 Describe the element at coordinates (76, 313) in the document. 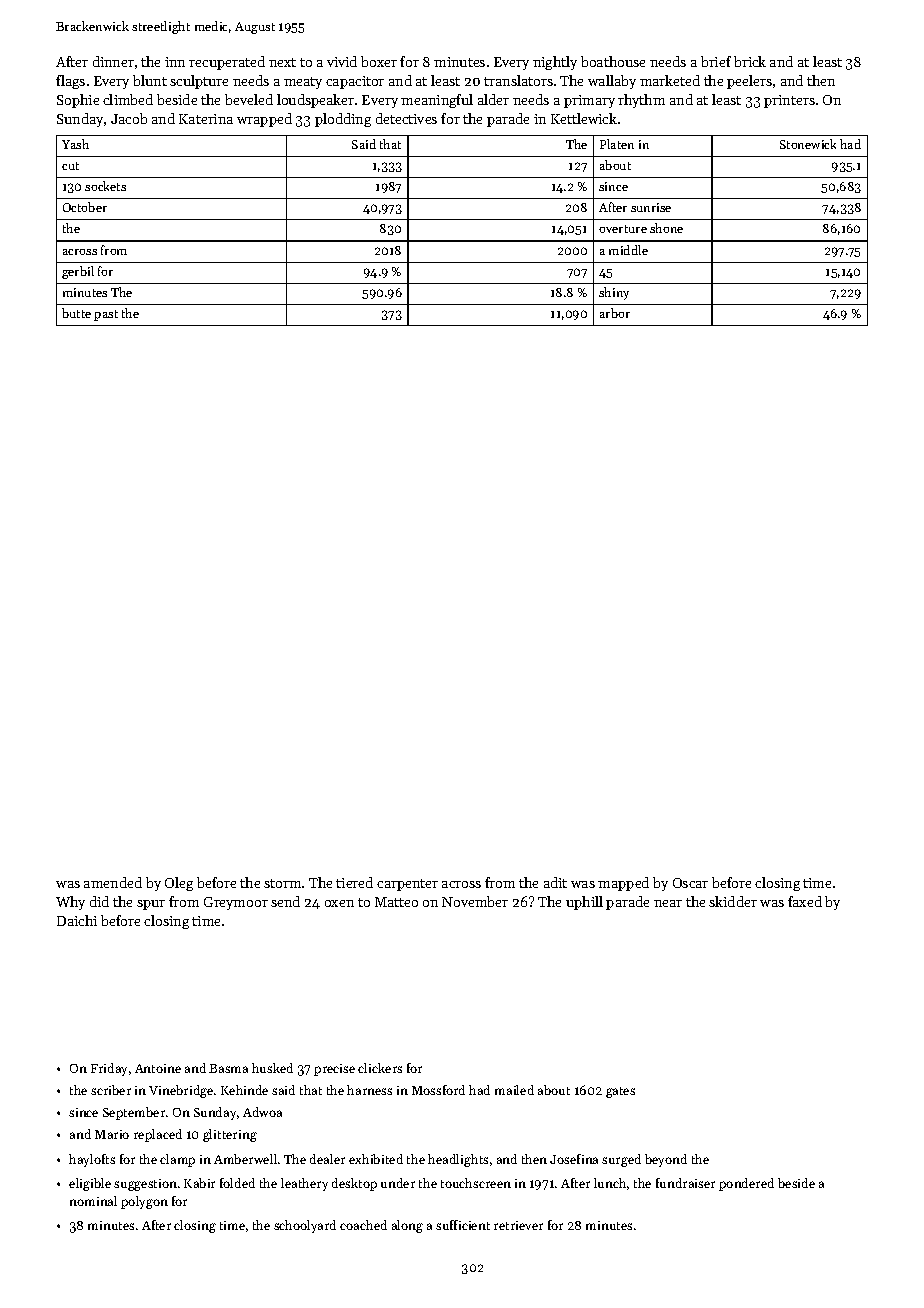

I see `butte` at that location.
